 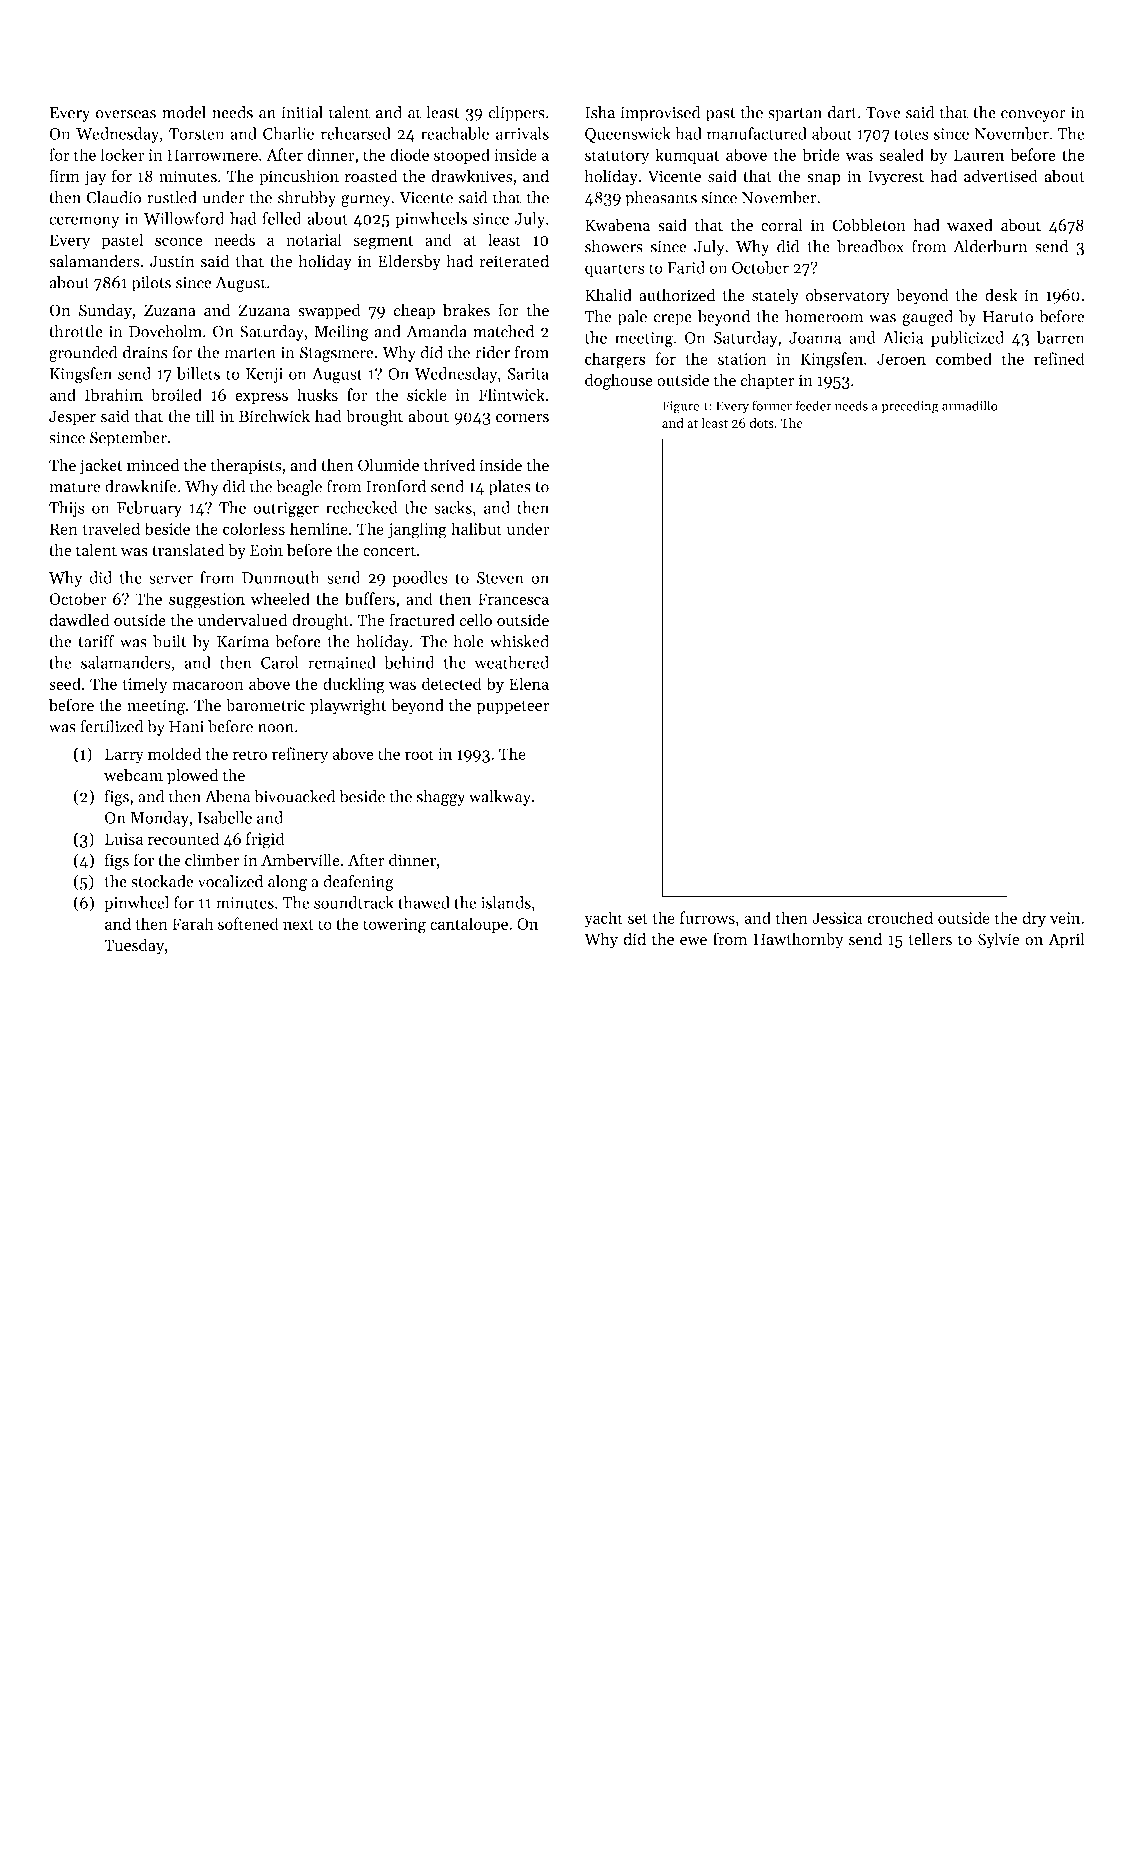 What do you see at coordinates (911, 134) in the screenshot?
I see `totes` at bounding box center [911, 134].
